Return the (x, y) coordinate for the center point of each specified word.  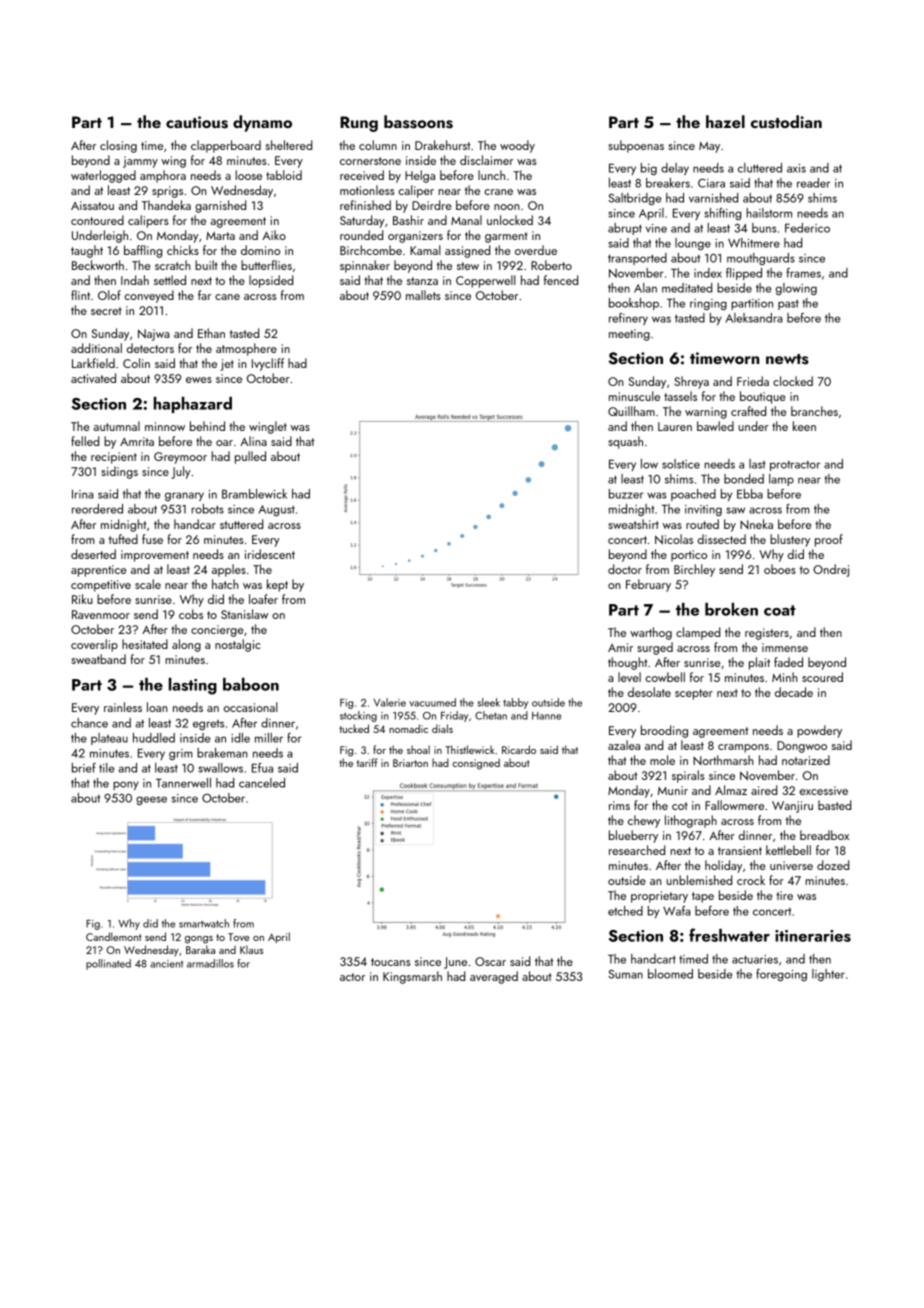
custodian (786, 122)
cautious (197, 122)
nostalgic (238, 645)
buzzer (626, 494)
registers (767, 634)
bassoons (418, 122)
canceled (262, 783)
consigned (476, 764)
